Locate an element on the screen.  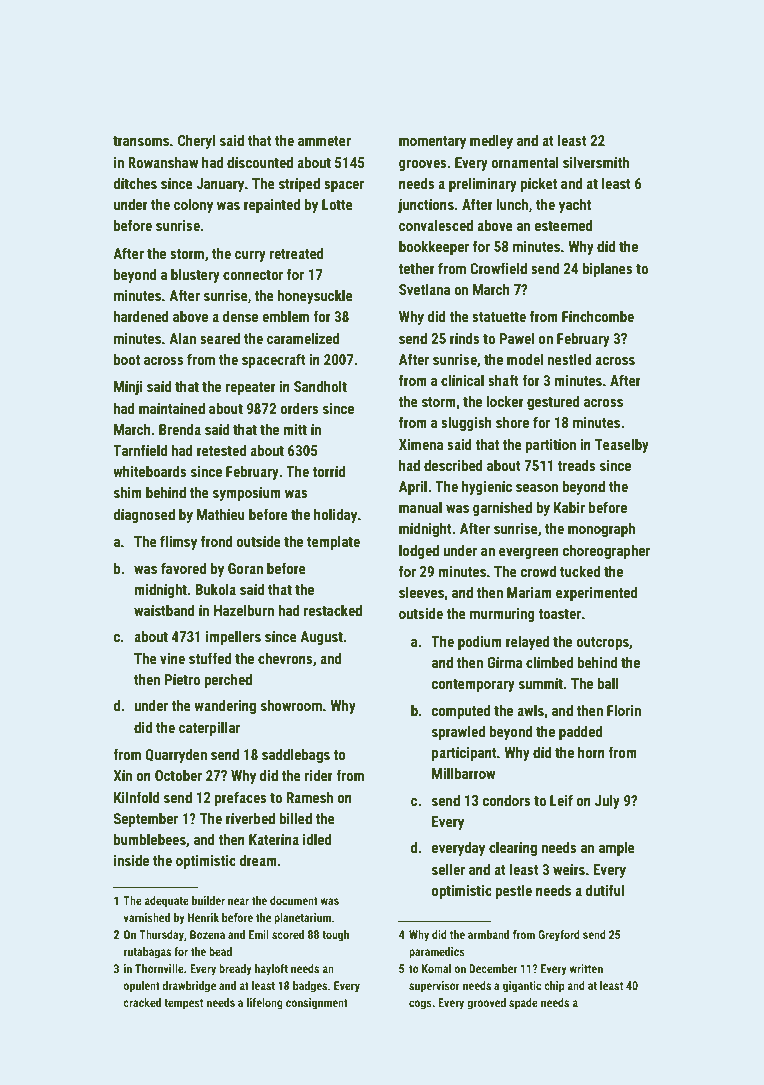
momentary is located at coordinates (432, 142).
